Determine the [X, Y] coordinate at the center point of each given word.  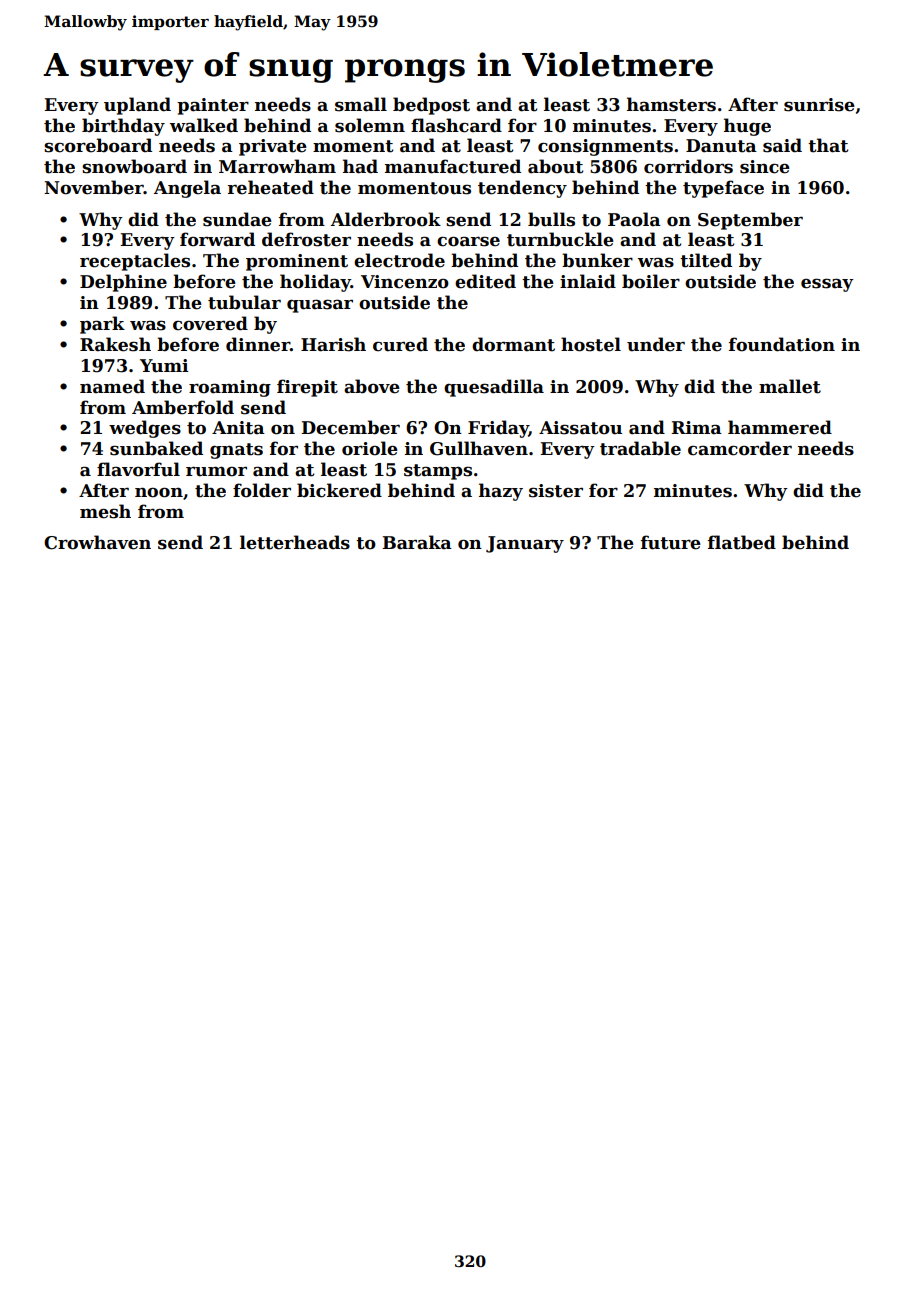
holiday [315, 283]
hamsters [671, 104]
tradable [640, 448]
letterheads [295, 542]
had [360, 166]
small [361, 104]
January [525, 544]
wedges [145, 429]
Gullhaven [479, 448]
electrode [399, 260]
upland [137, 106]
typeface [723, 189]
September [750, 221]
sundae [237, 219]
